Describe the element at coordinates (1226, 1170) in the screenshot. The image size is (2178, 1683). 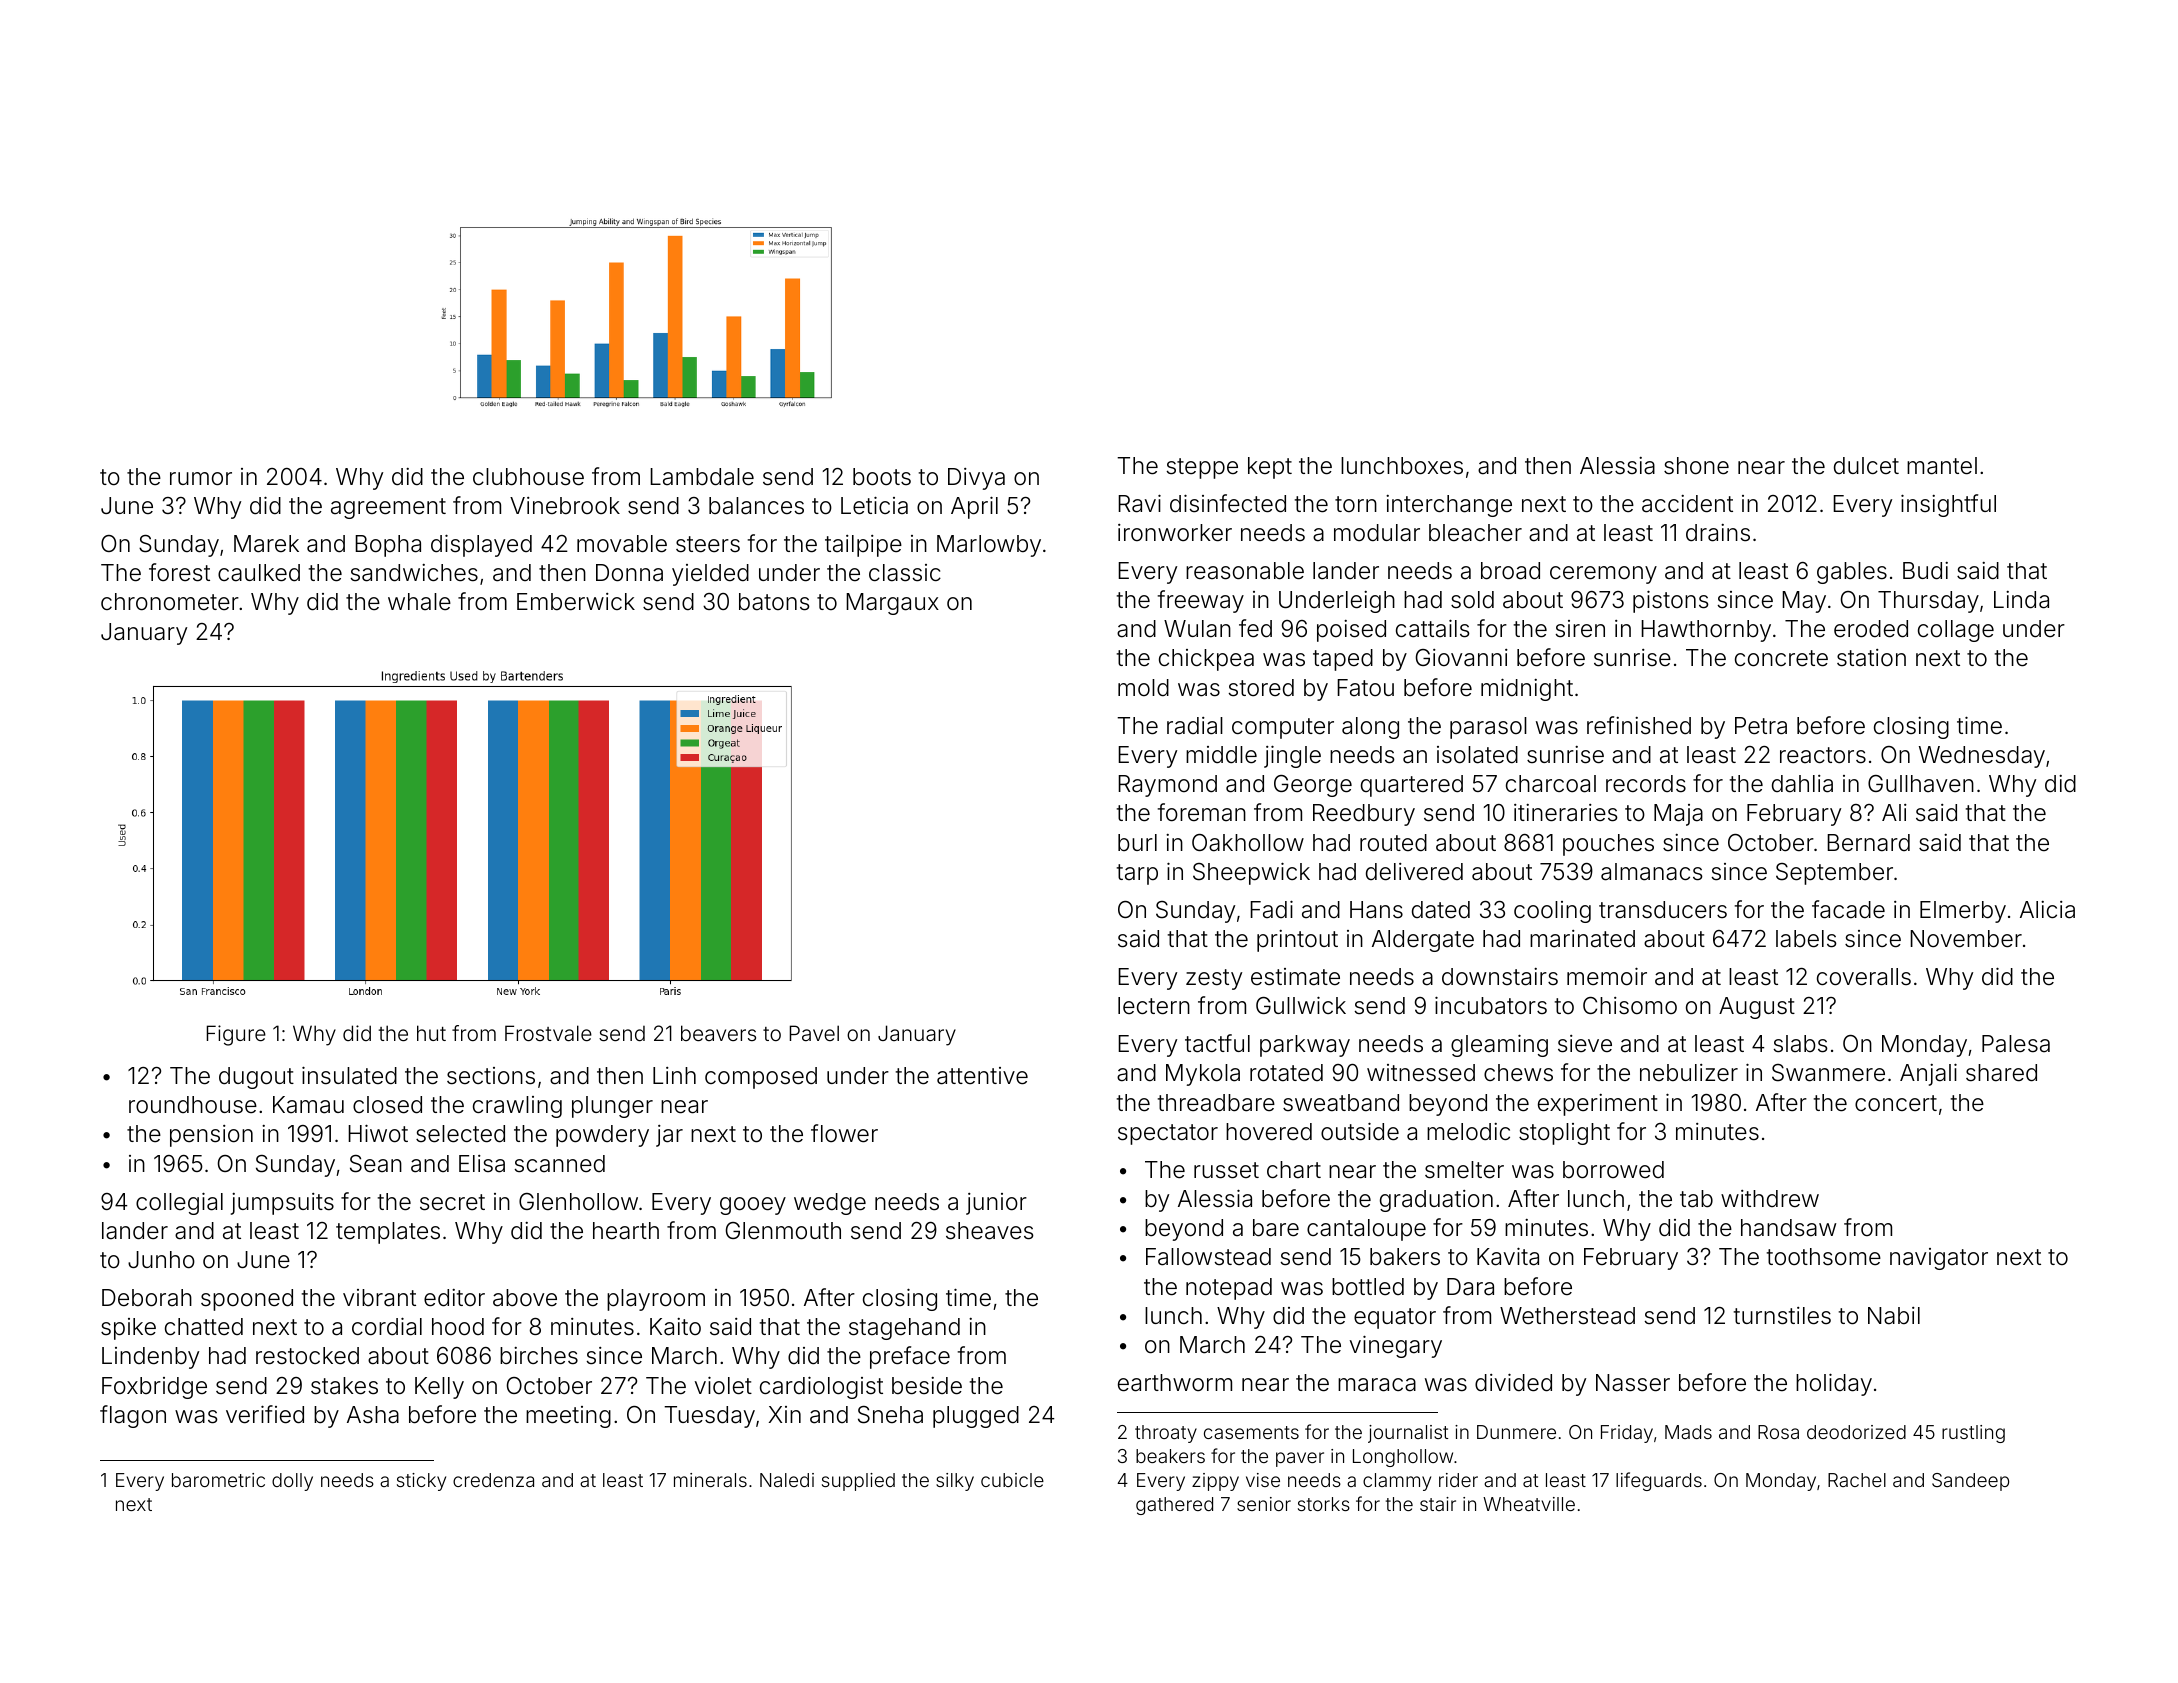
I see `russet` at that location.
